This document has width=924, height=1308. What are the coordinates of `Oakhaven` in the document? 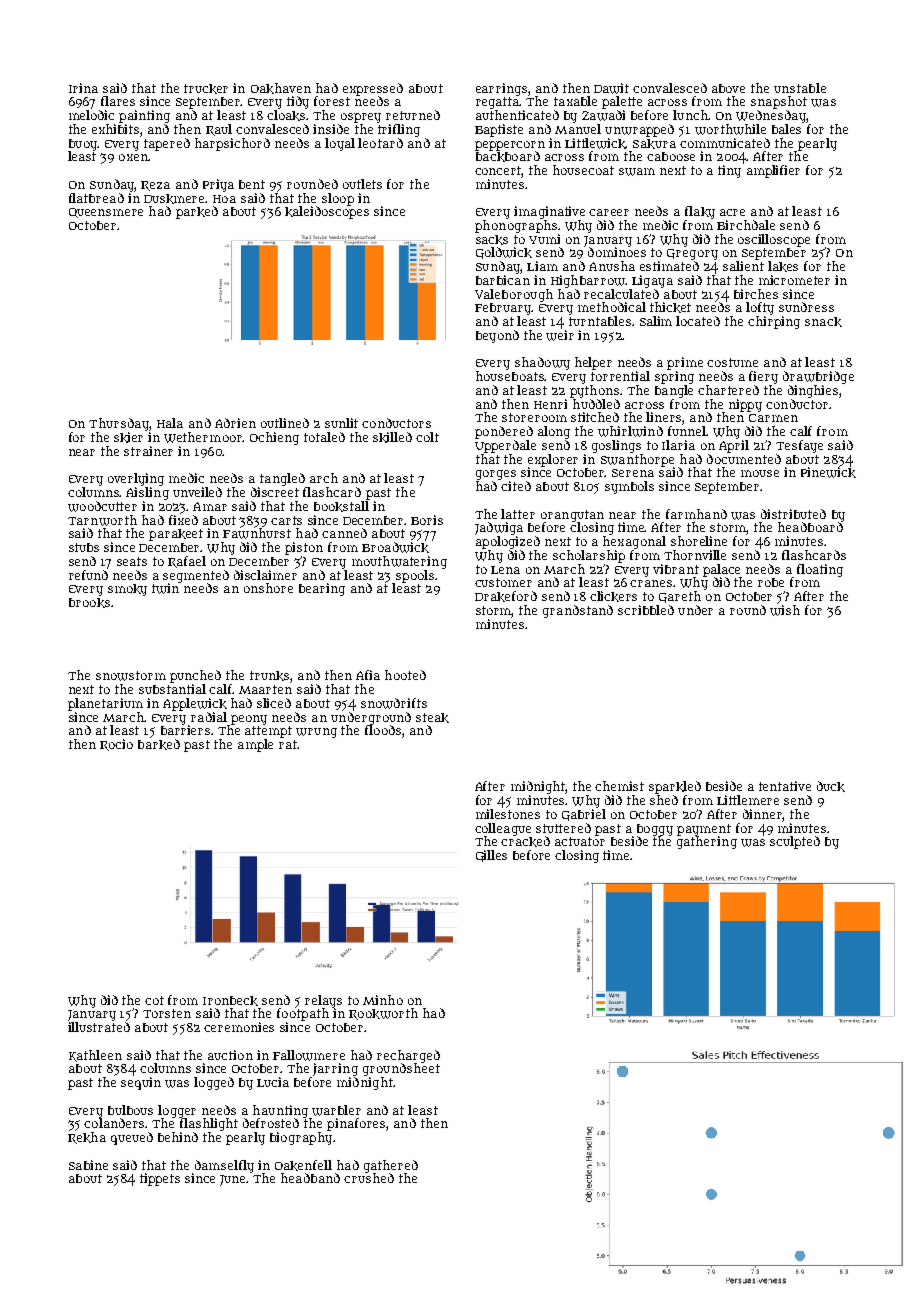 It's located at (281, 88).
